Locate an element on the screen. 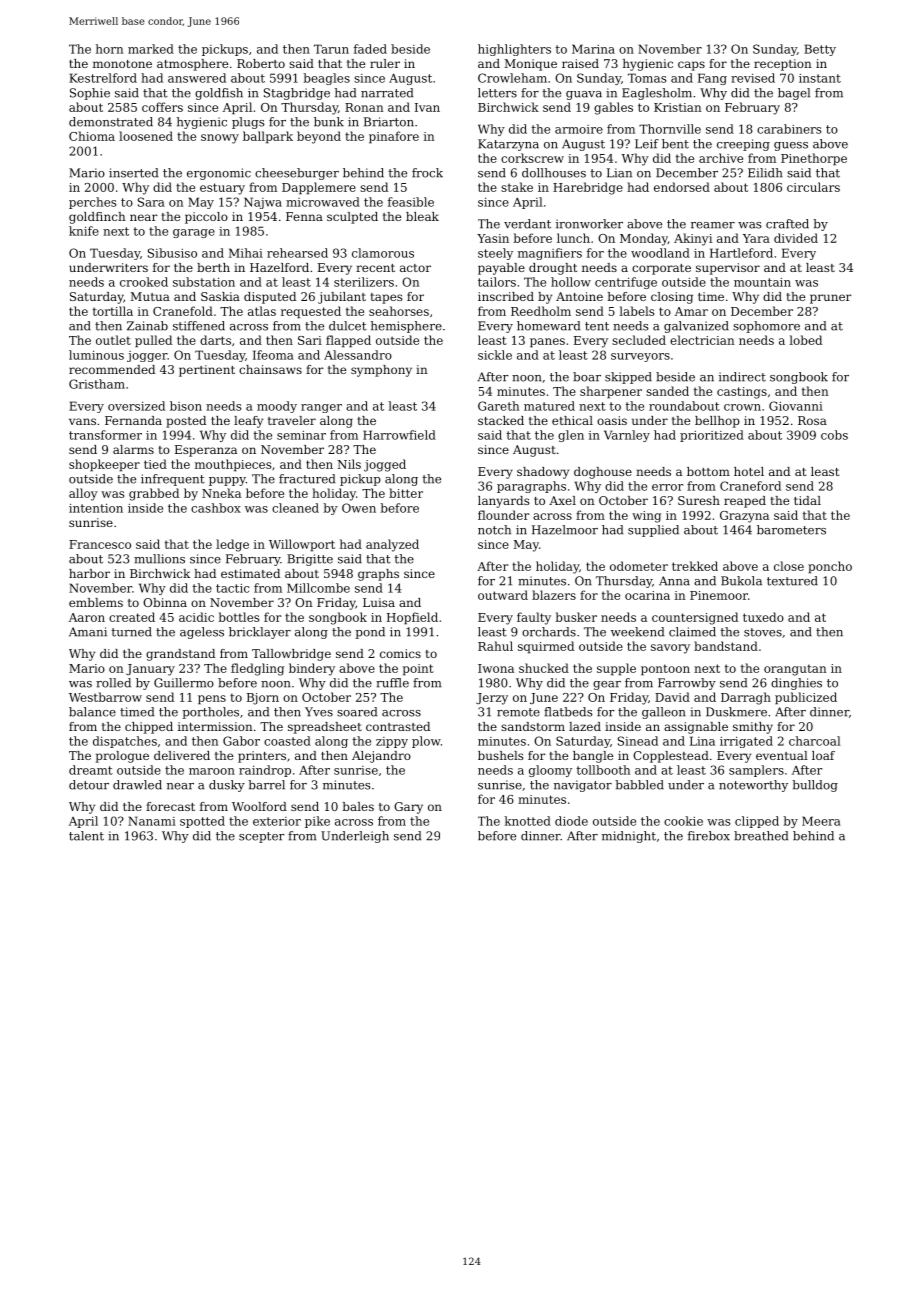 The height and width of the screenshot is (1308, 924). knotted is located at coordinates (527, 821).
